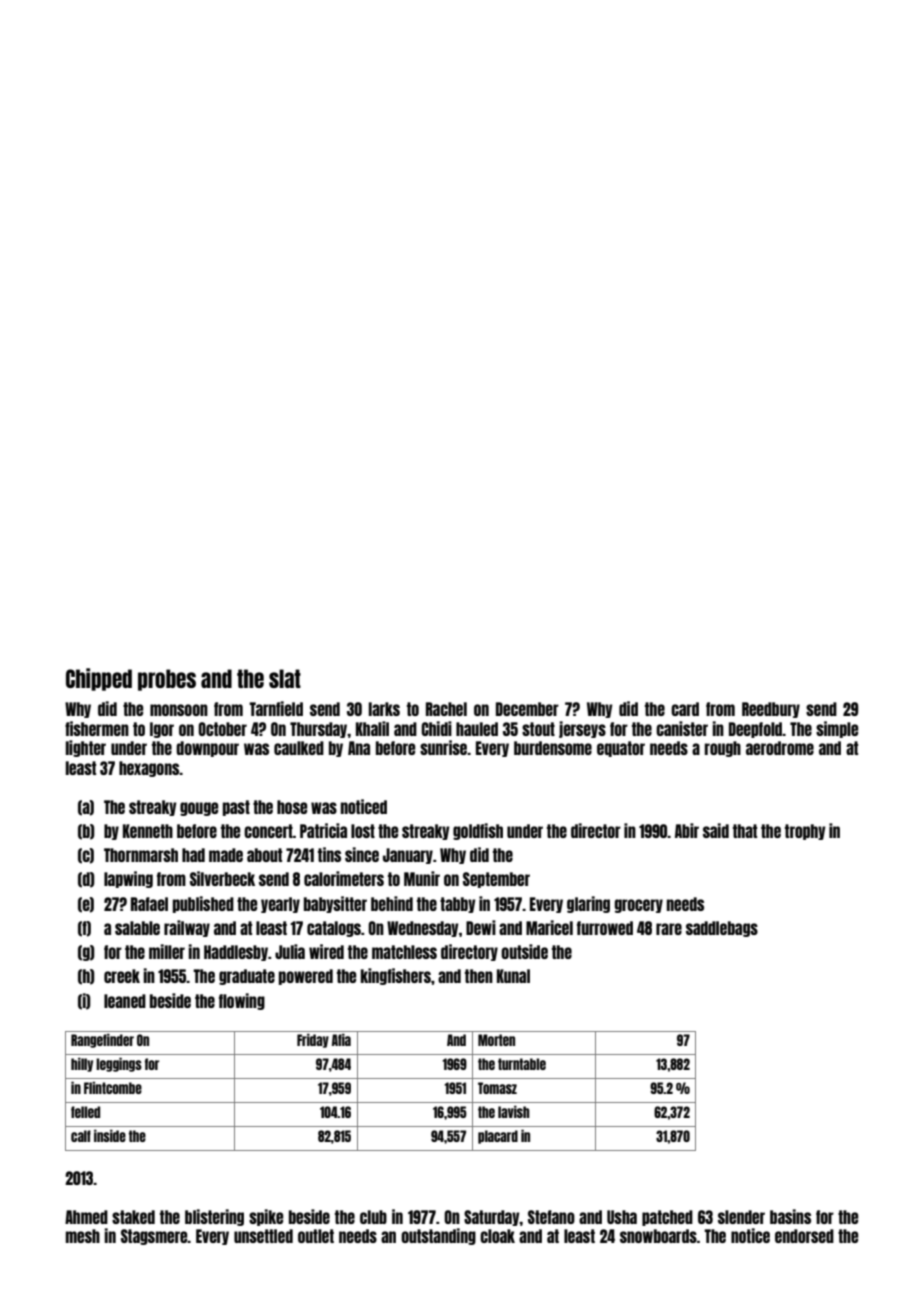  I want to click on Rangefinder, so click(102, 1040).
